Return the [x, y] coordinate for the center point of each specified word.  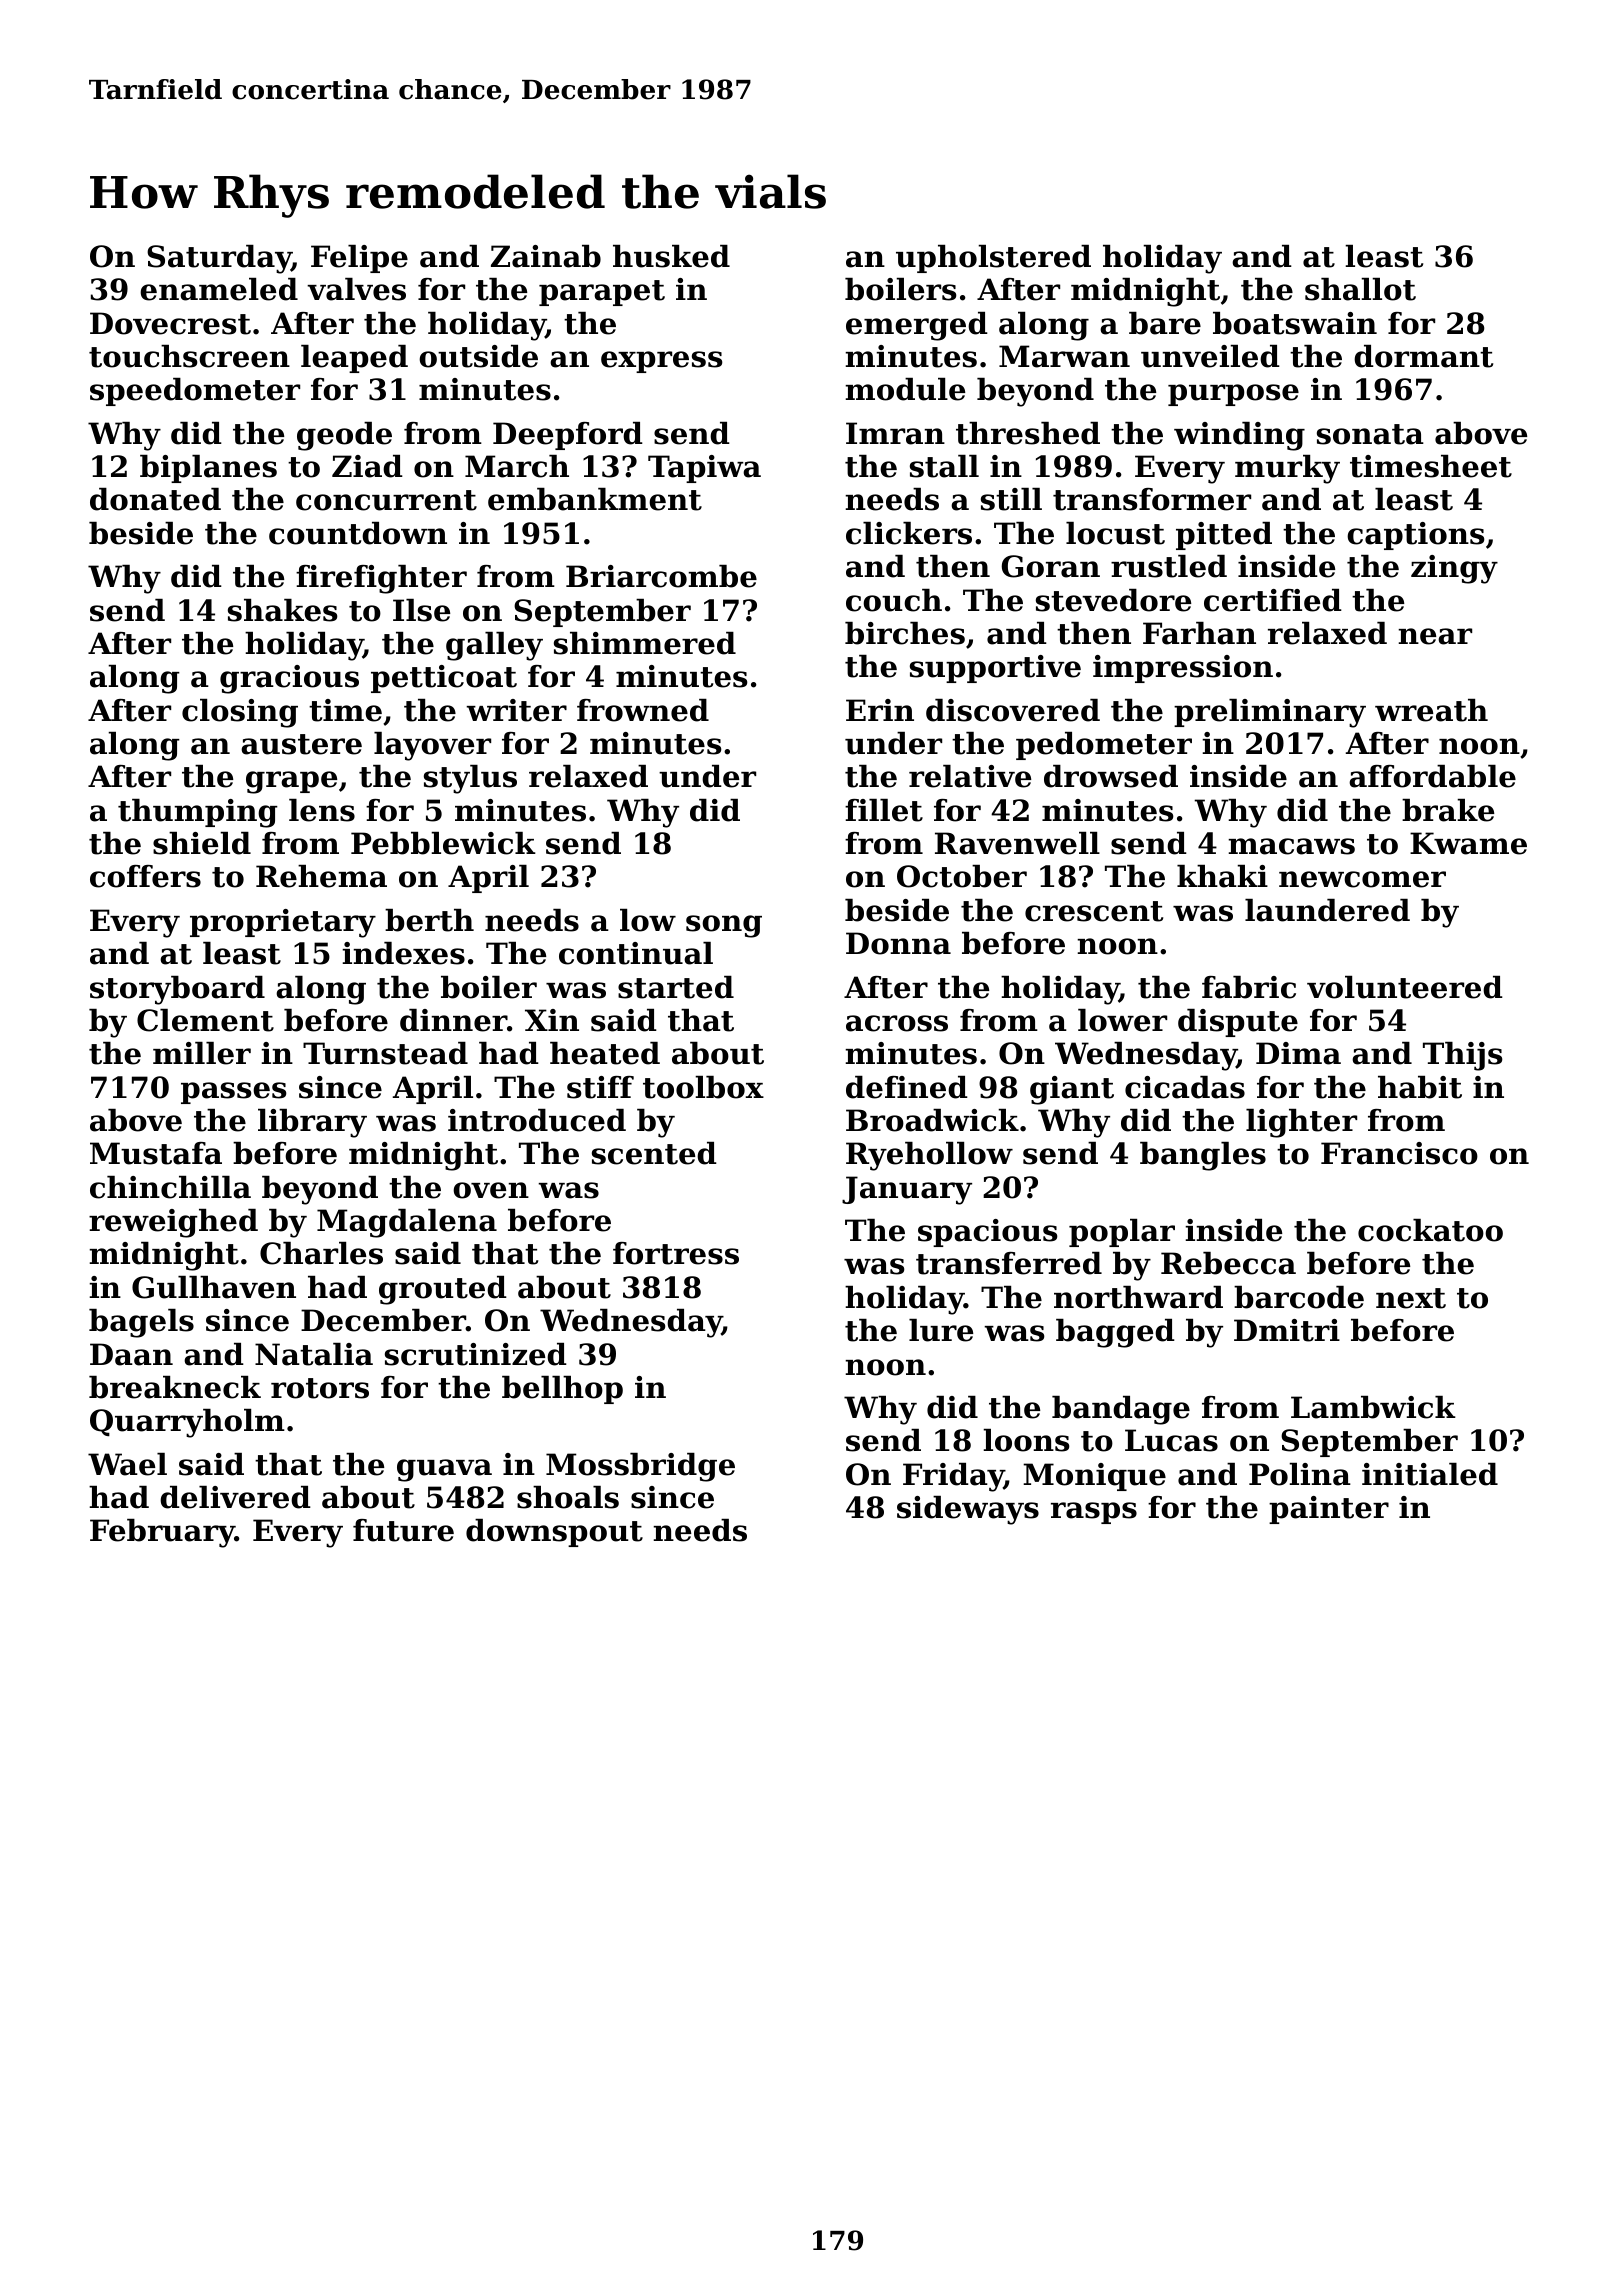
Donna [898, 943]
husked [671, 256]
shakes [283, 610]
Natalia [314, 1354]
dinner [453, 1020]
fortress [676, 1253]
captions [1416, 536]
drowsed [1111, 776]
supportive [995, 669]
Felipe [359, 259]
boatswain [1295, 323]
